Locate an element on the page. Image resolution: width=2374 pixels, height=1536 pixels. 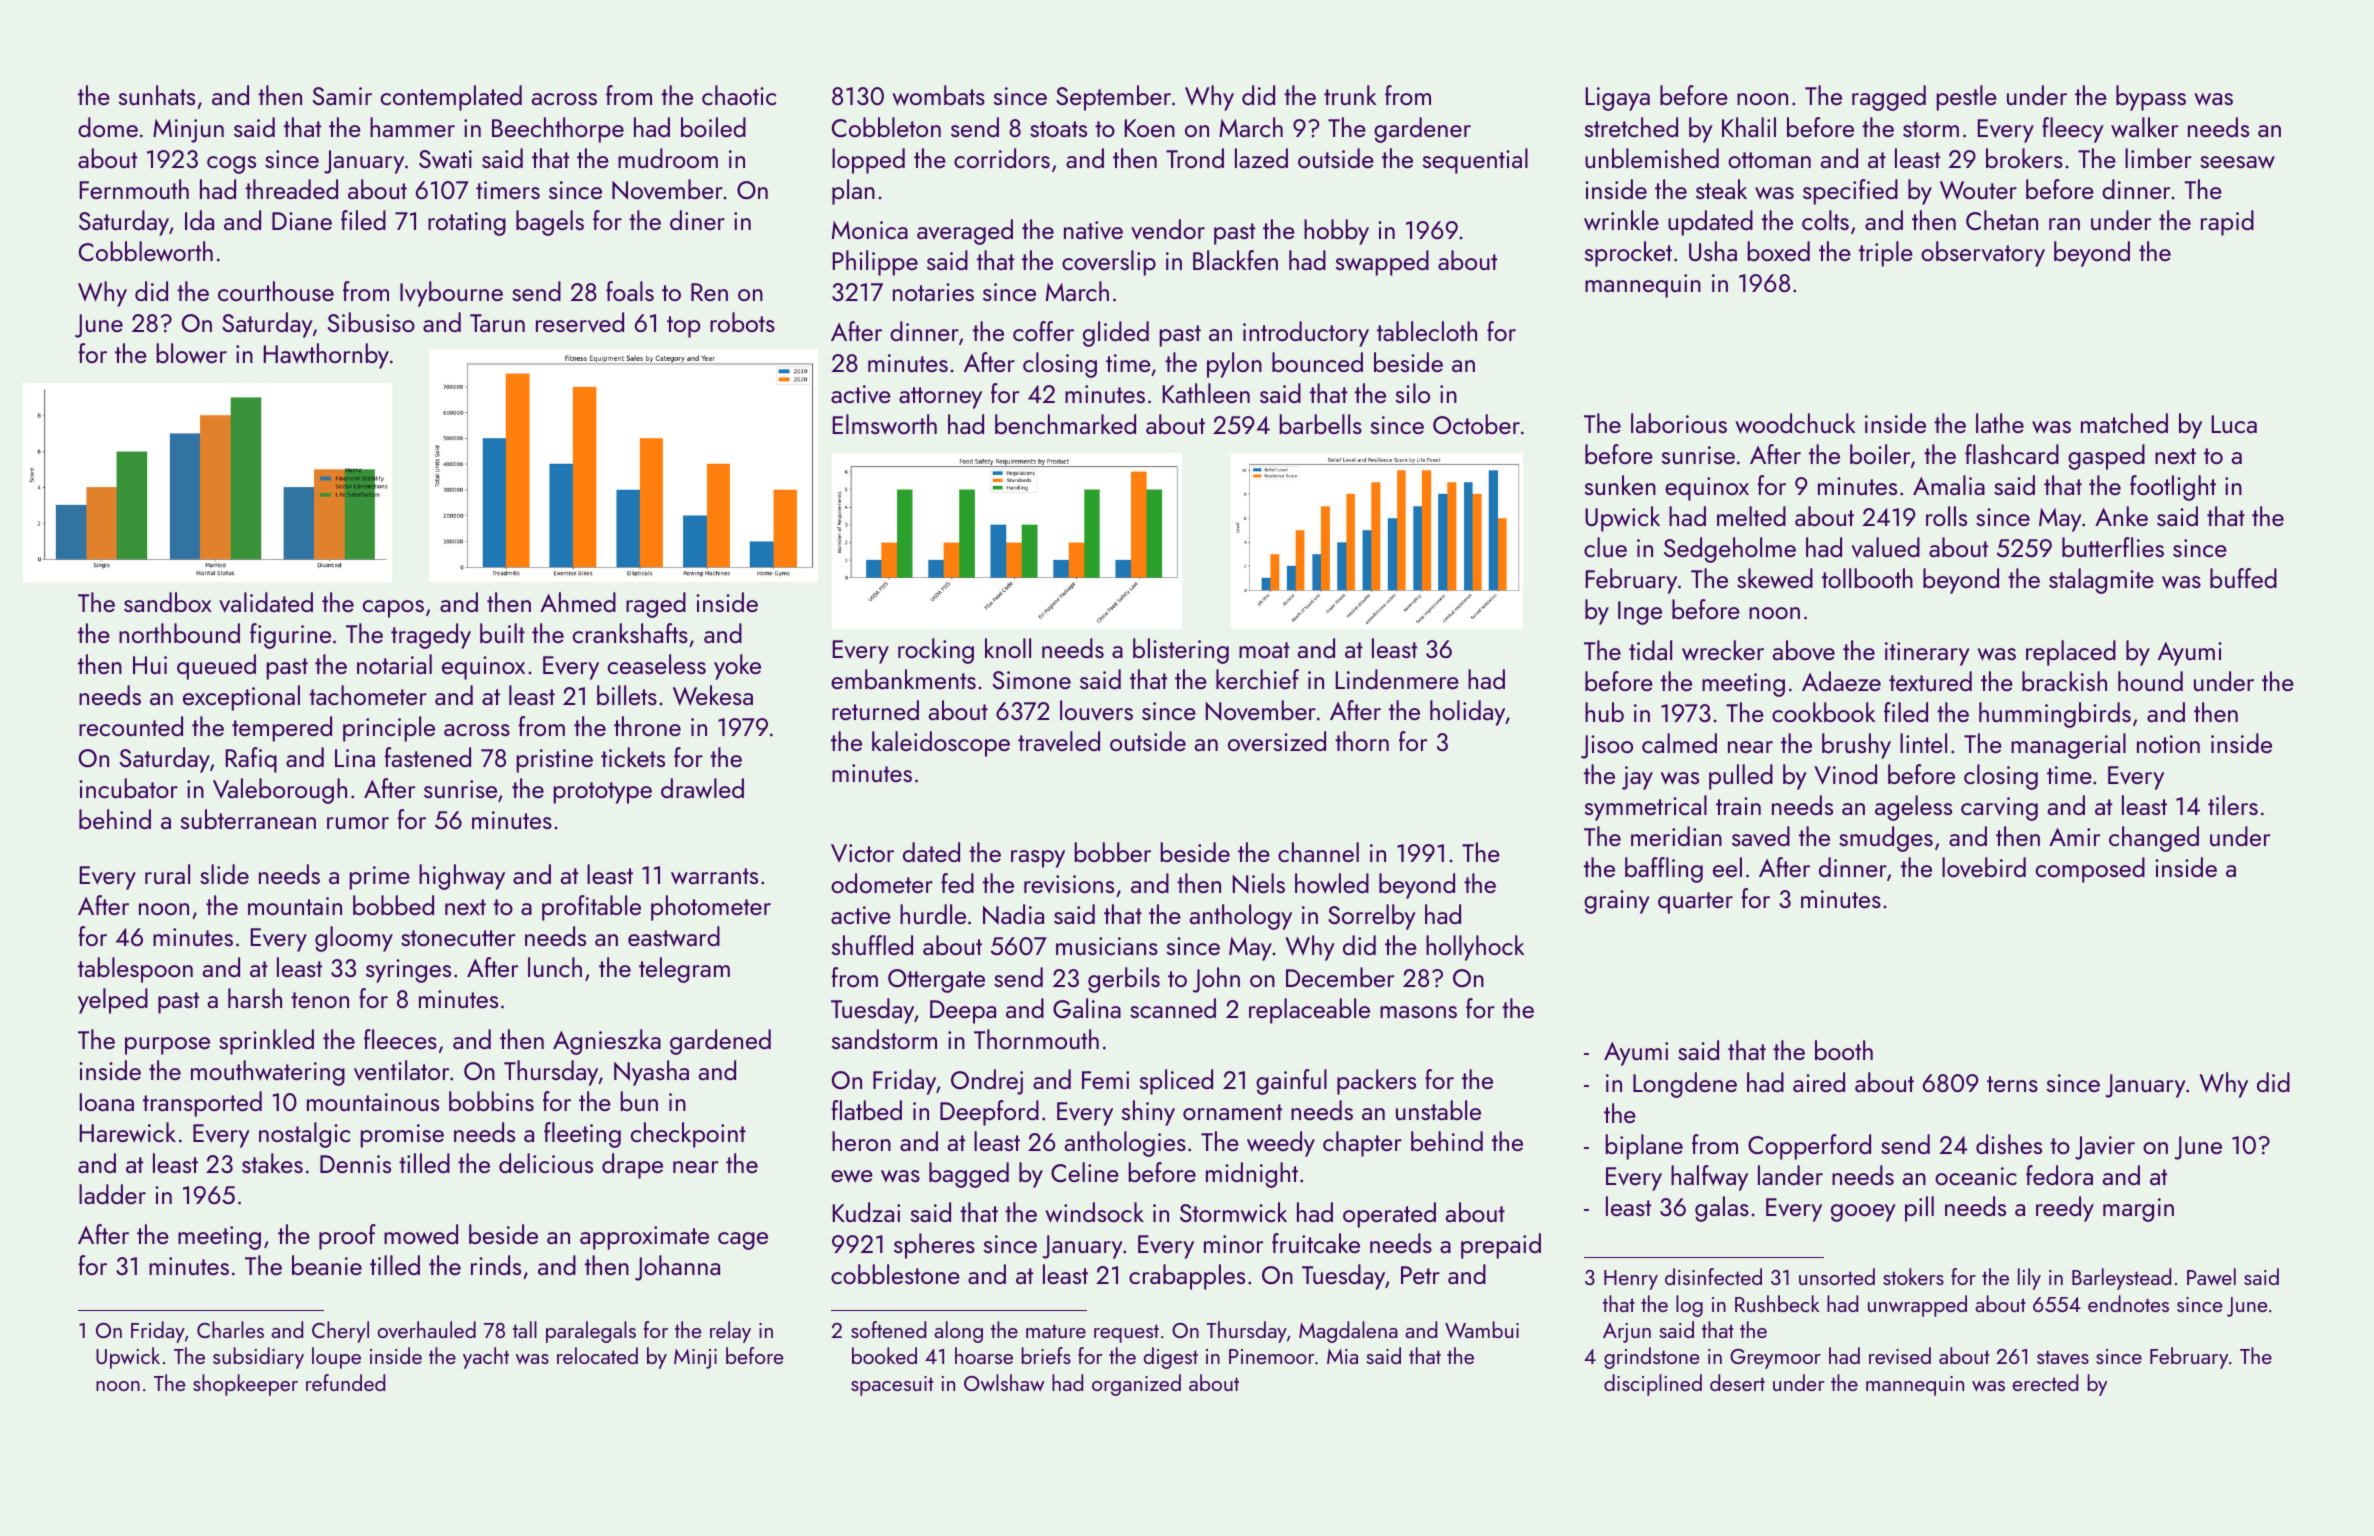
bypass is located at coordinates (2151, 98).
